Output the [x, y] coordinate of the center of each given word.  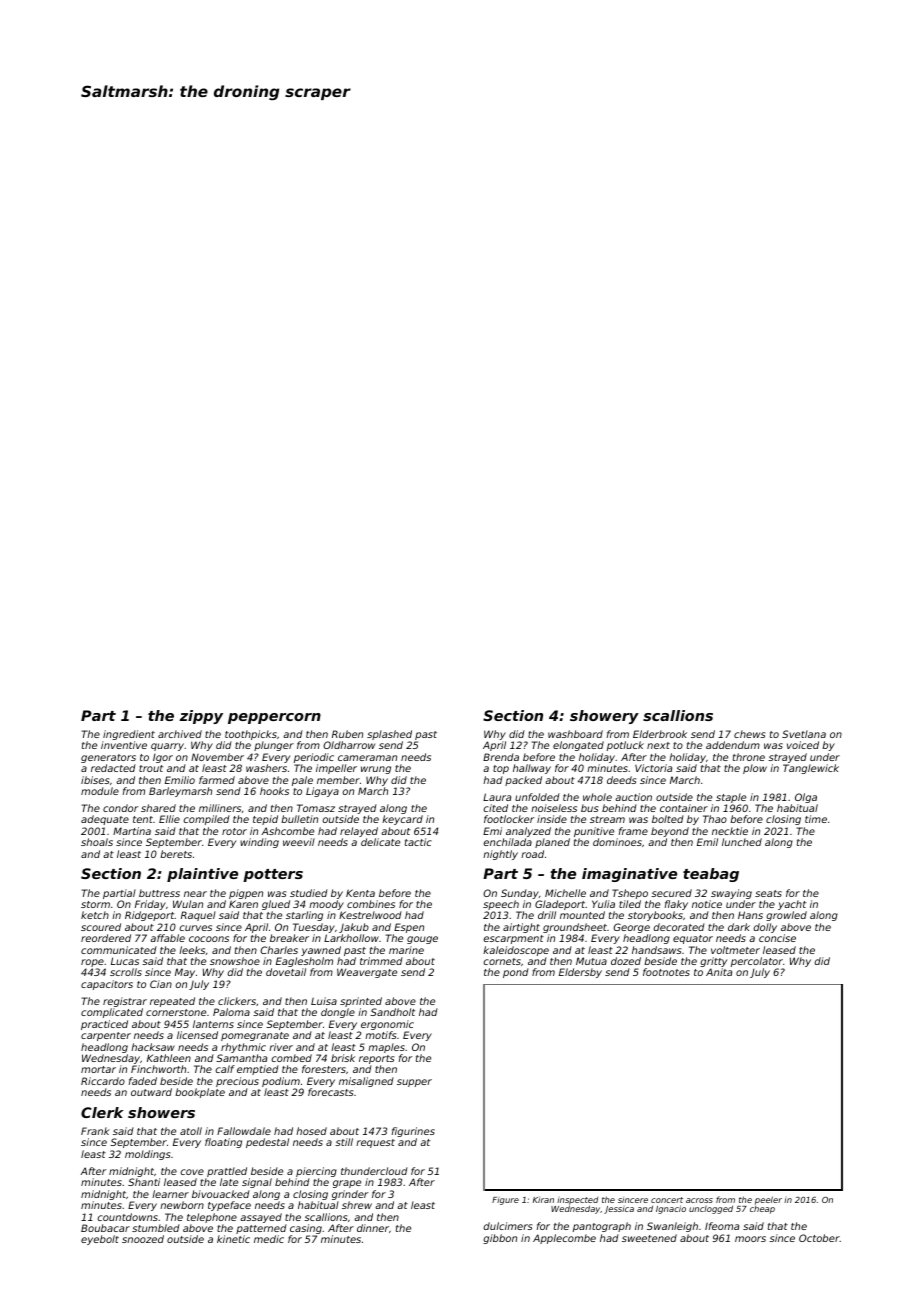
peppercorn [274, 718]
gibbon [500, 1239]
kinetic [233, 1239]
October [819, 1238]
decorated [679, 927]
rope [92, 963]
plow [755, 769]
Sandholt [392, 1012]
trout [151, 768]
